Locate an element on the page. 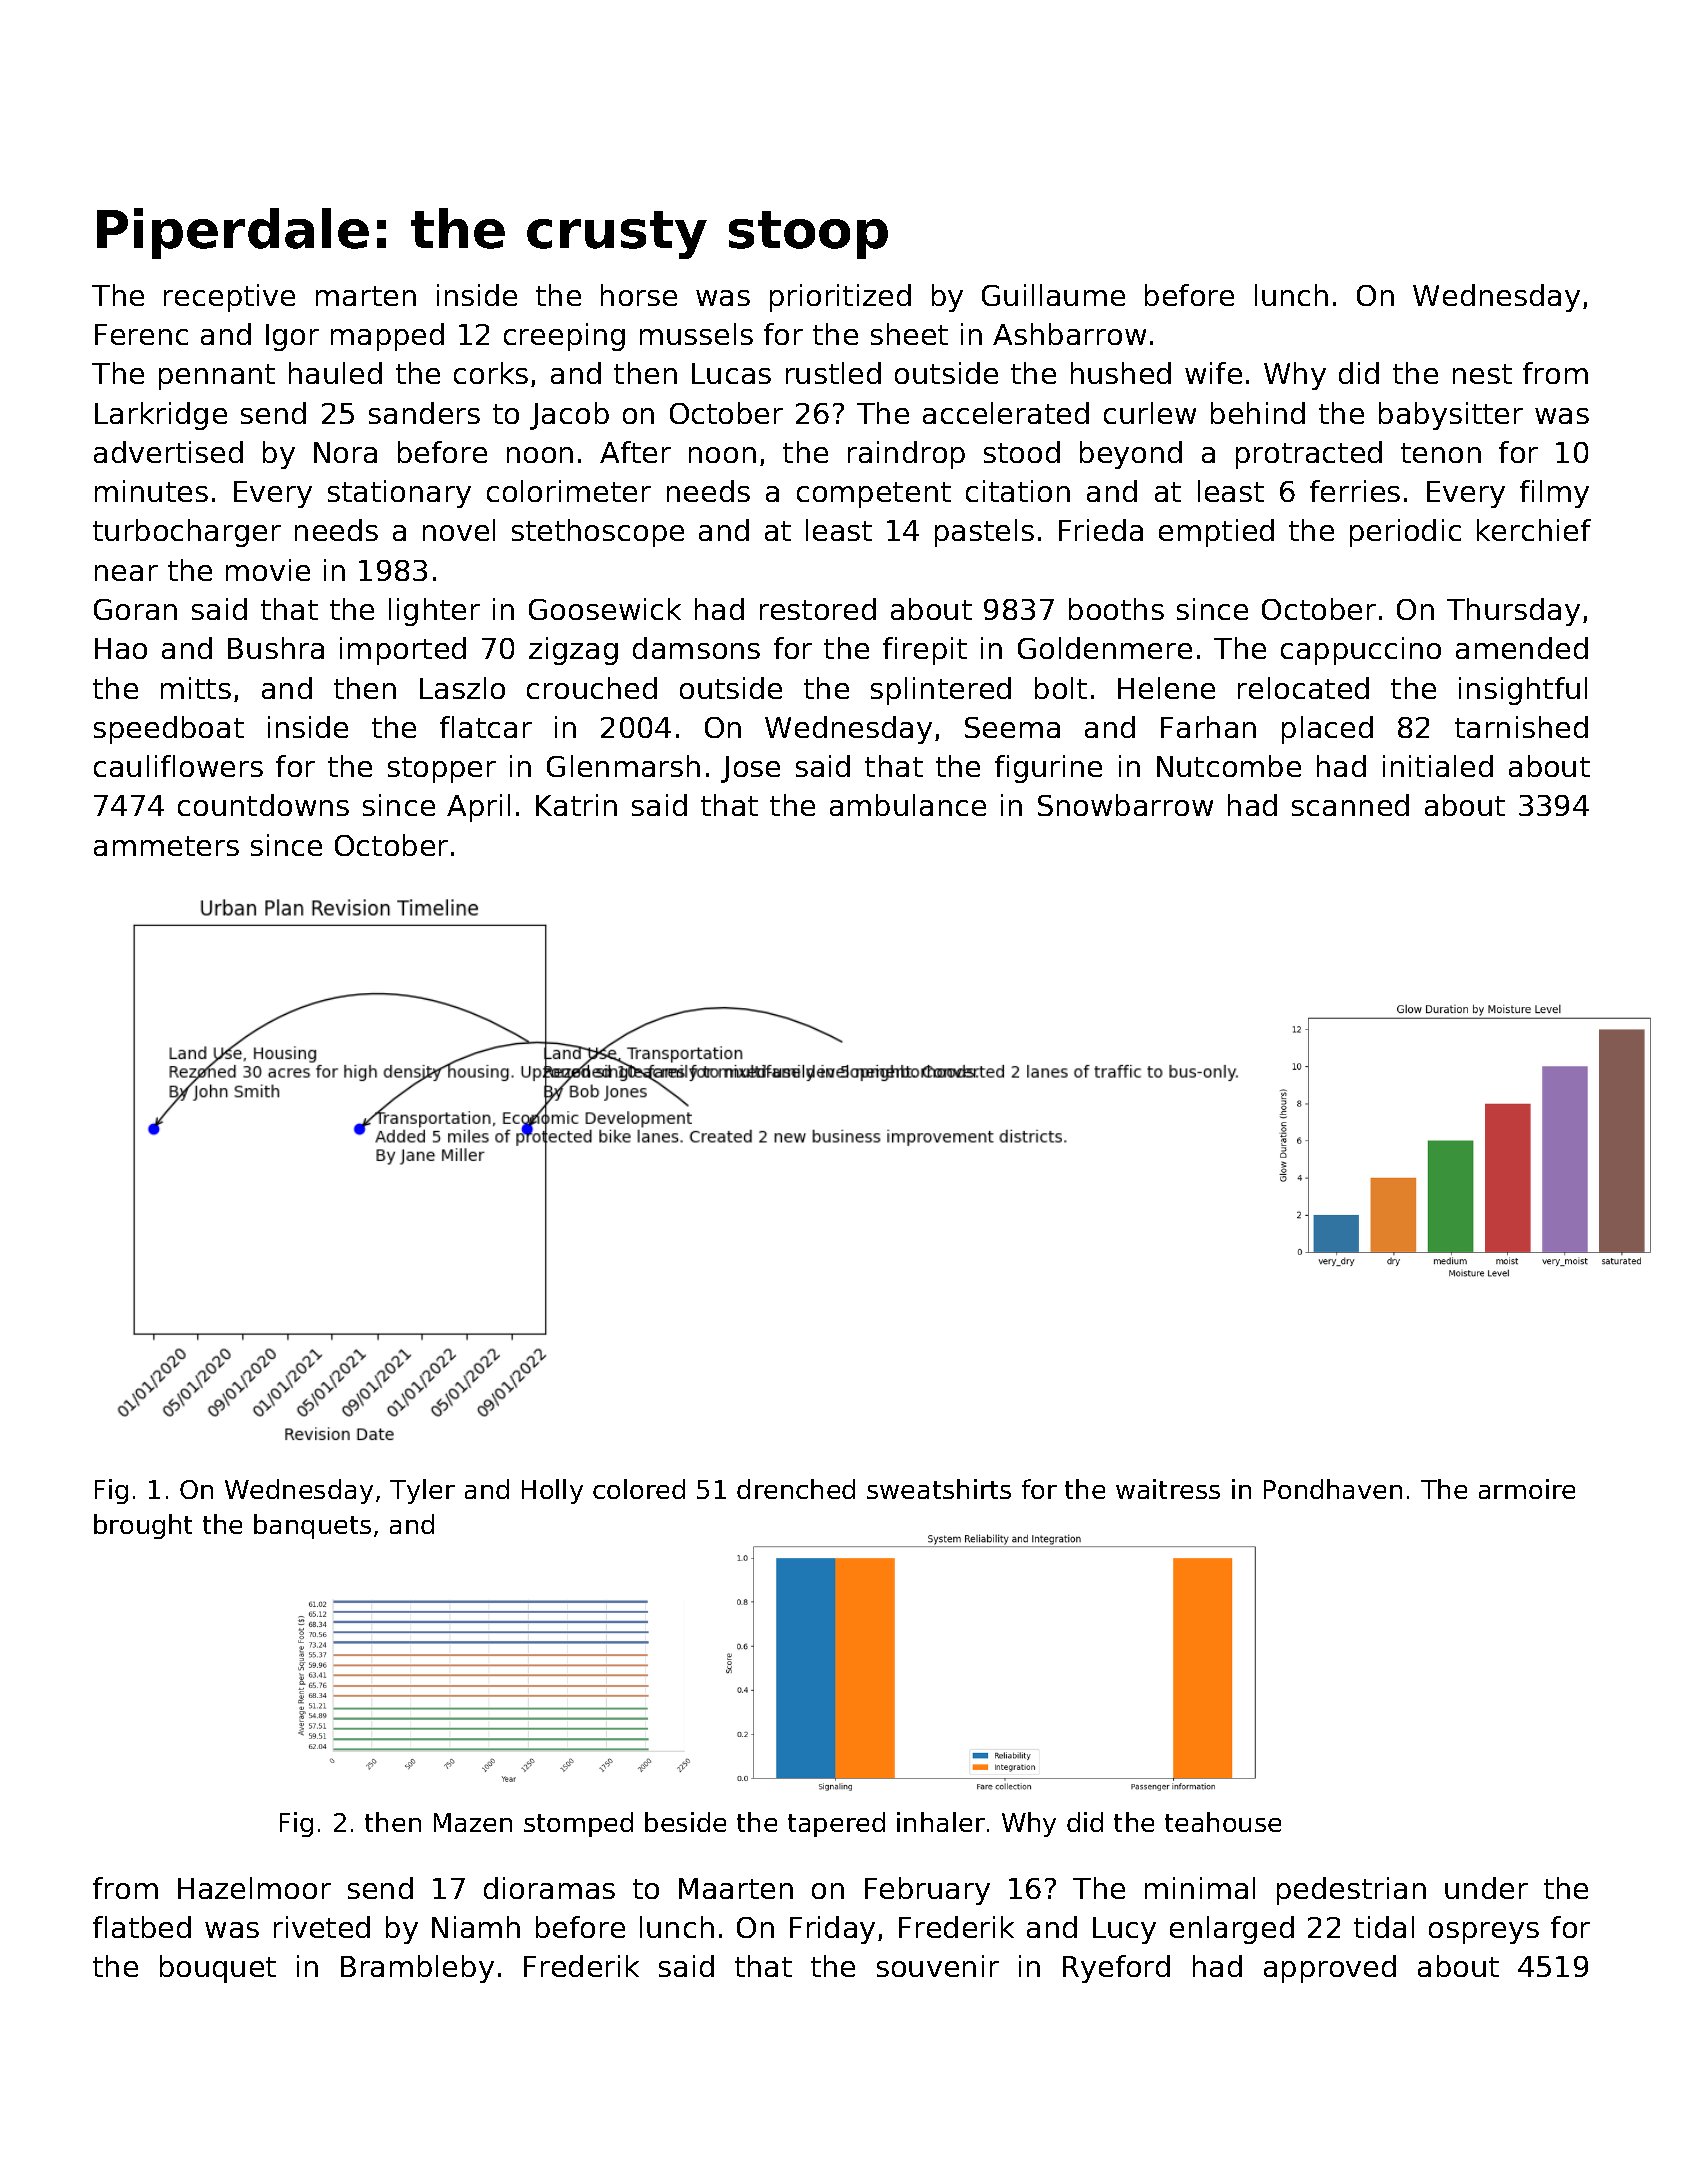  restored is located at coordinates (818, 609).
